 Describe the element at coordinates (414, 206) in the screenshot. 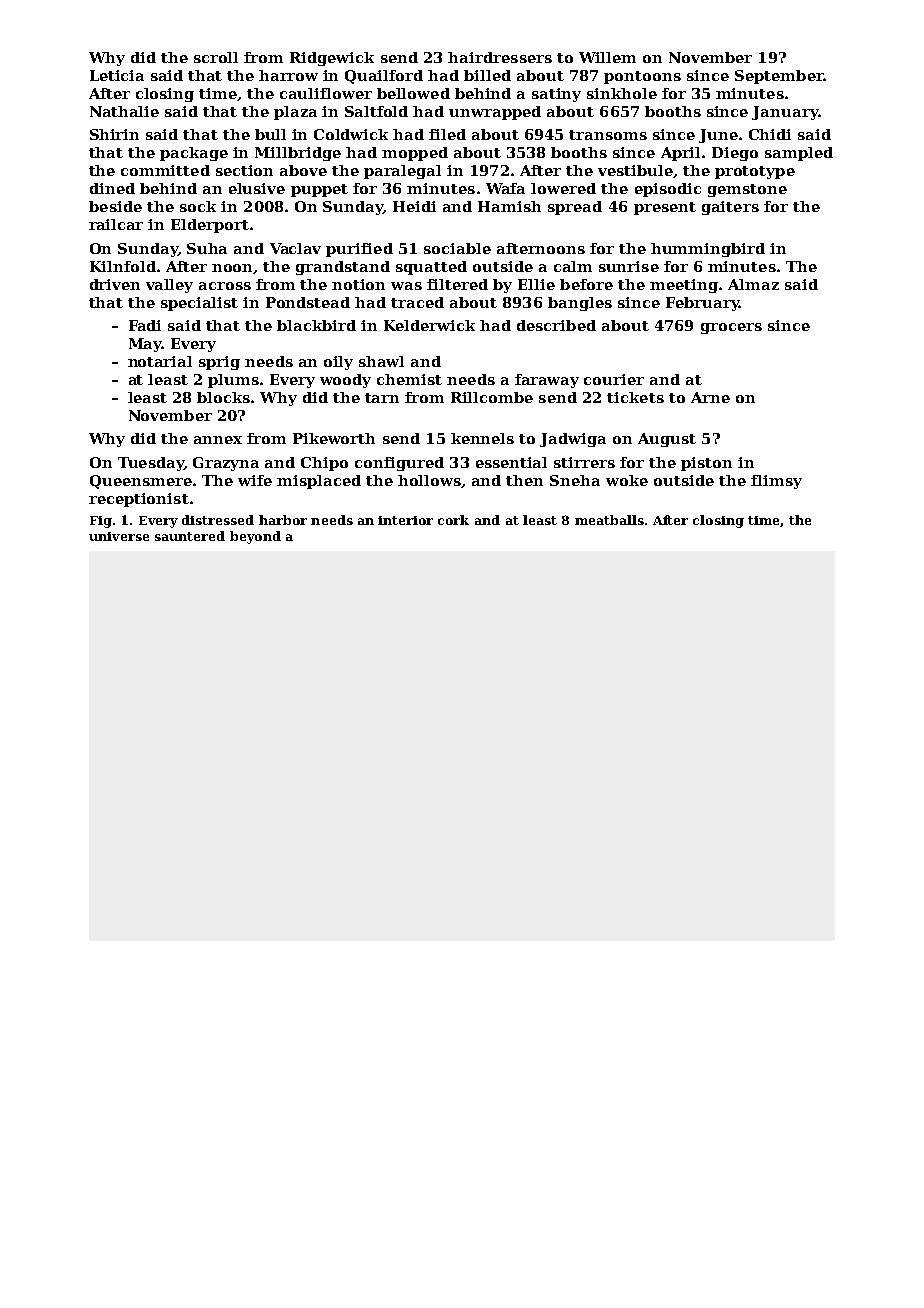

I see `Heidi` at that location.
